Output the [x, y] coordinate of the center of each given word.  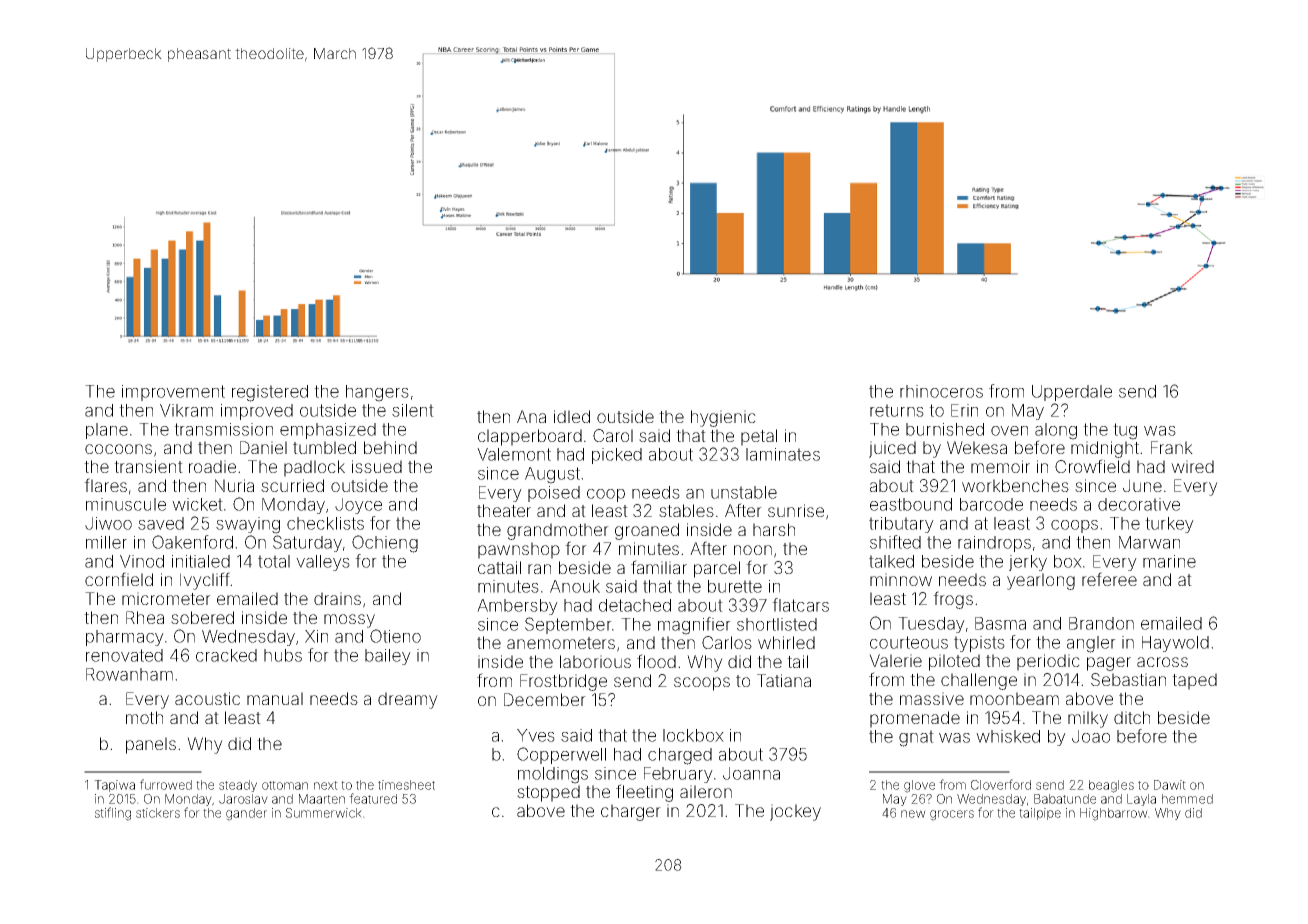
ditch [1132, 717]
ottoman [285, 785]
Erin [964, 410]
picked [617, 456]
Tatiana [784, 680]
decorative [1139, 504]
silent [413, 410]
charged [680, 756]
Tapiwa [114, 786]
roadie [212, 466]
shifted [895, 542]
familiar [659, 567]
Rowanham [129, 674]
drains [337, 598]
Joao [1091, 736]
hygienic [723, 418]
